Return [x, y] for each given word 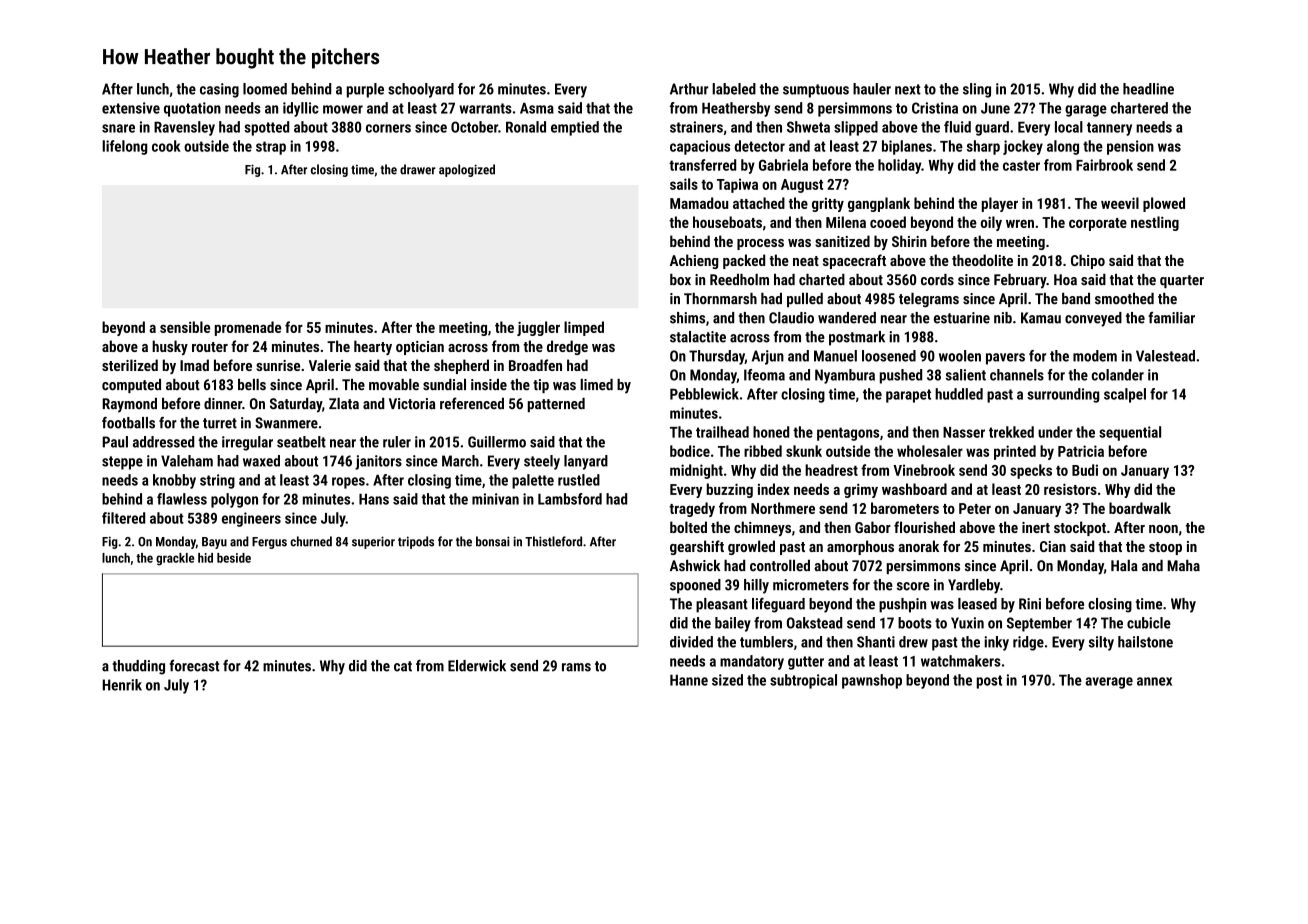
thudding [138, 667]
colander [1118, 375]
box [680, 280]
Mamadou [699, 203]
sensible [185, 327]
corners [388, 128]
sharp [983, 147]
